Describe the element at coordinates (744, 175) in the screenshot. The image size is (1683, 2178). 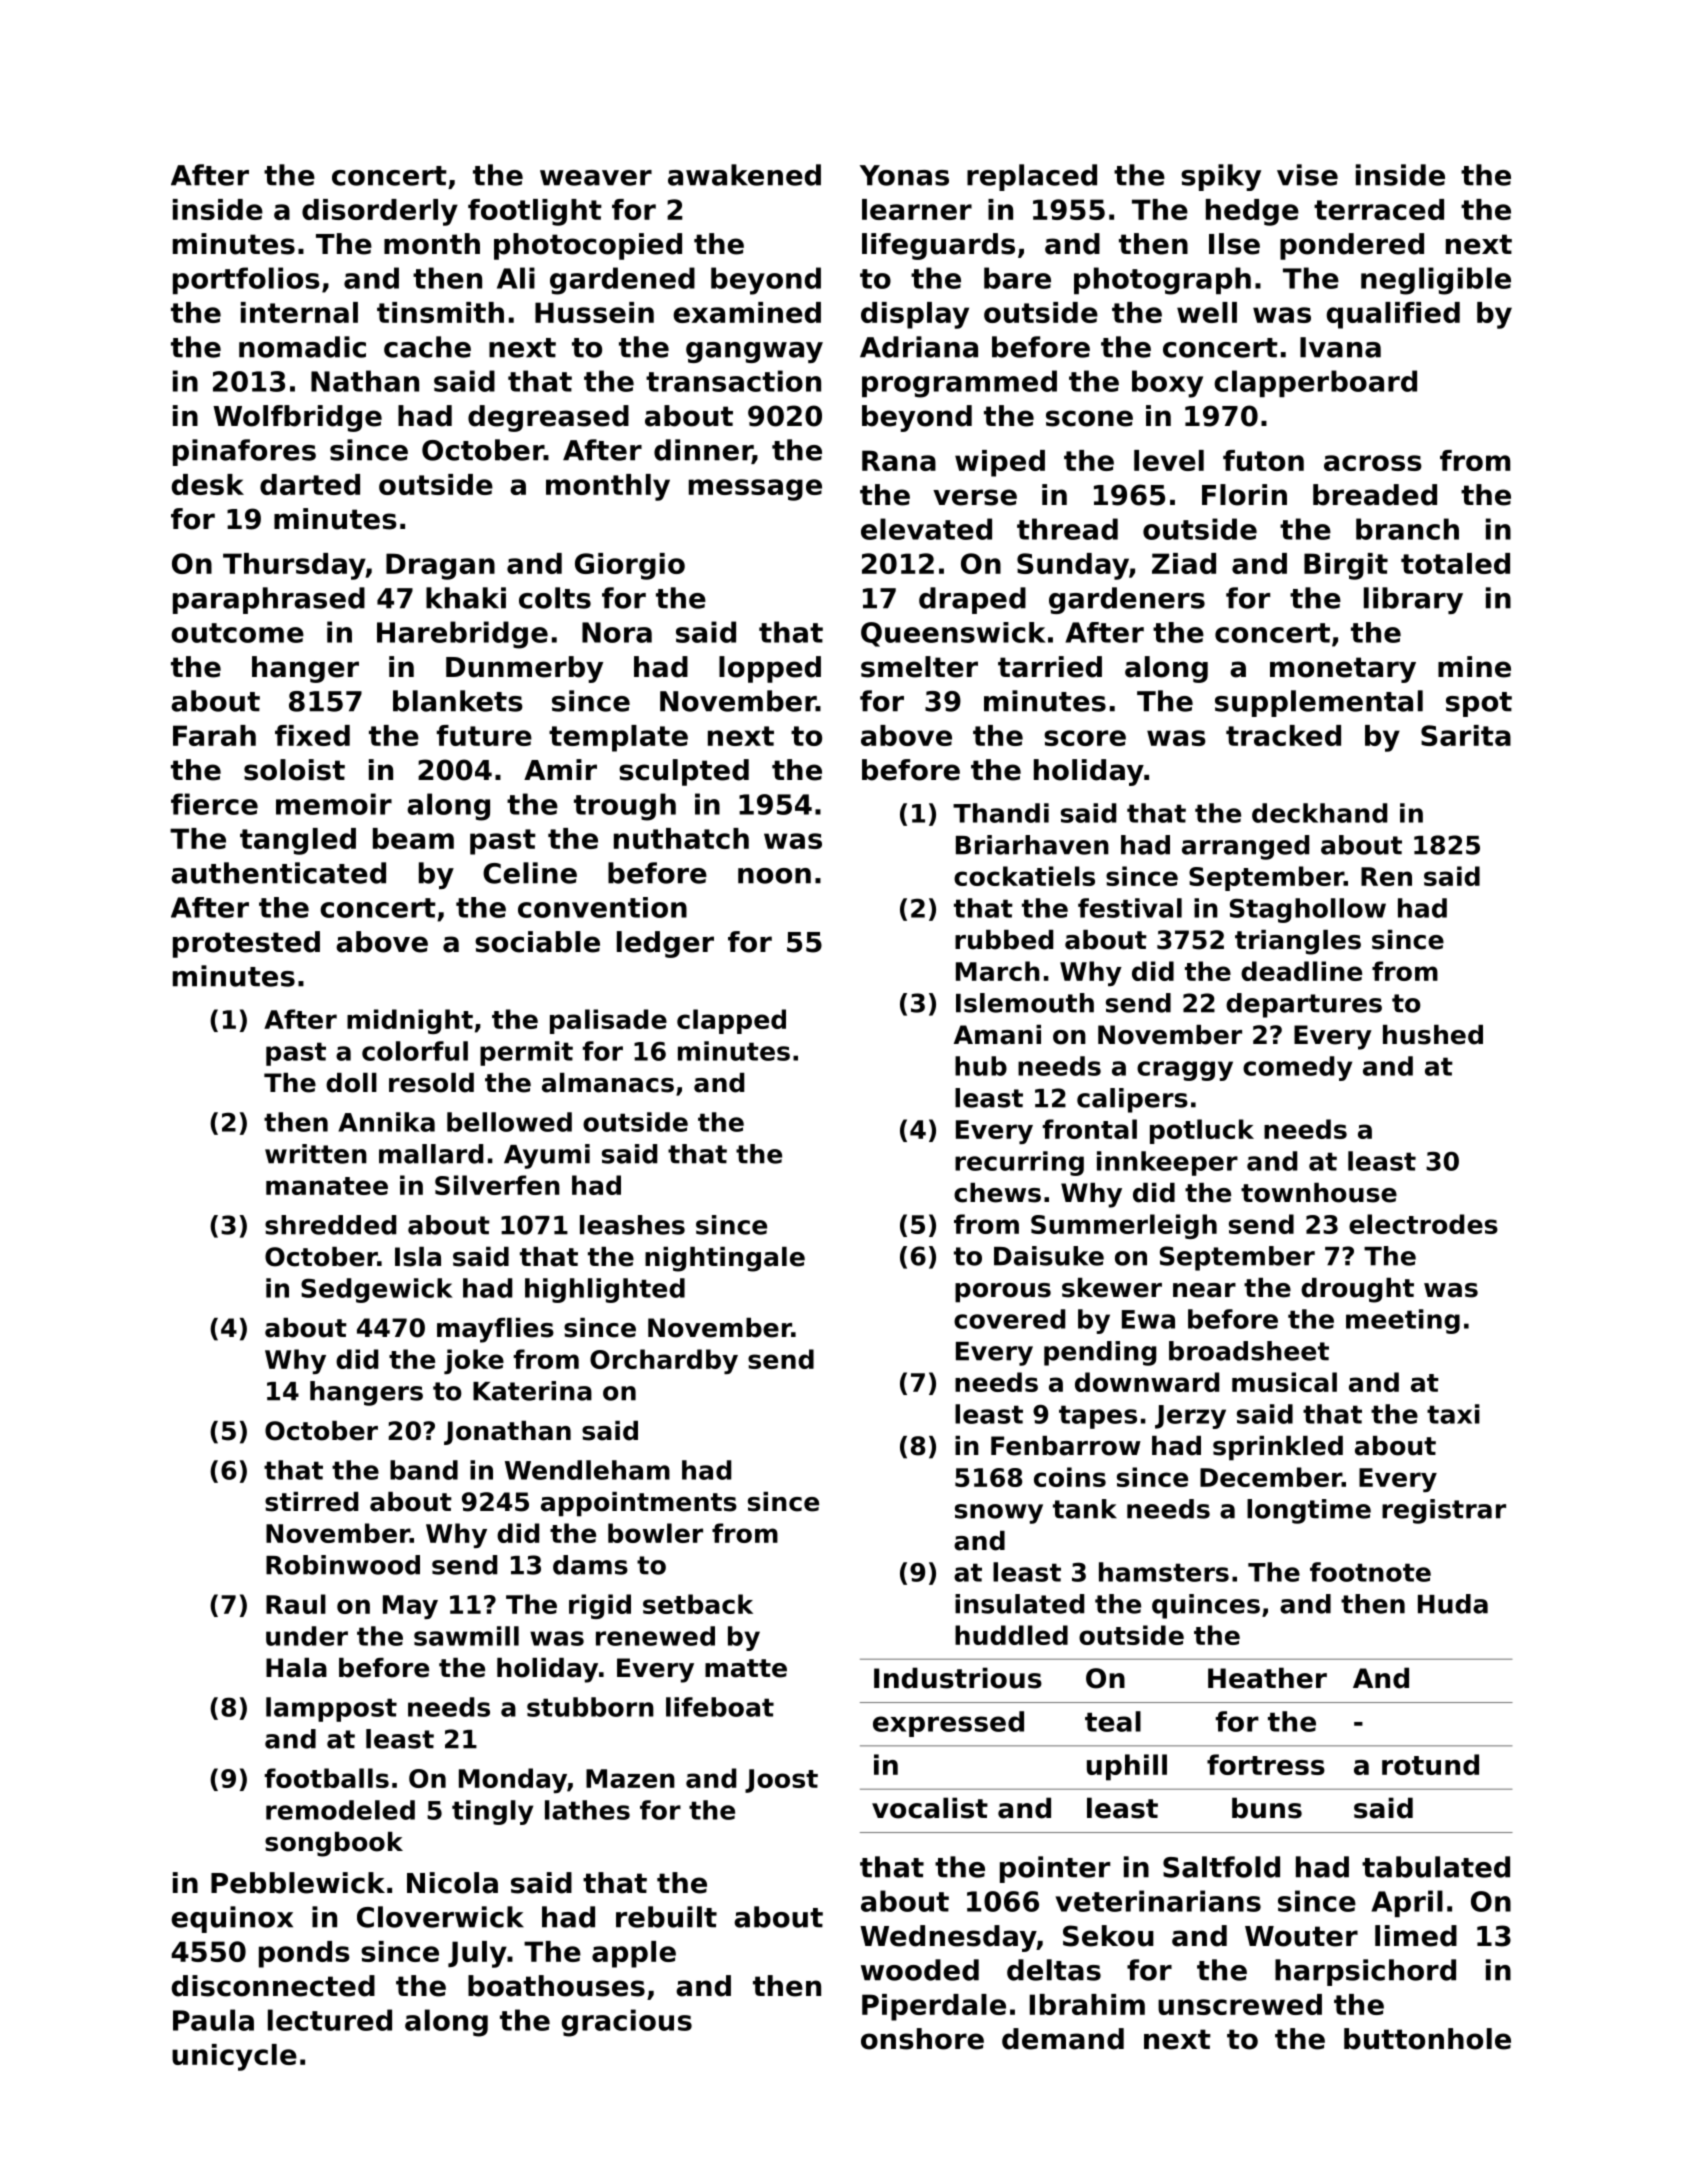
I see `awakened` at that location.
